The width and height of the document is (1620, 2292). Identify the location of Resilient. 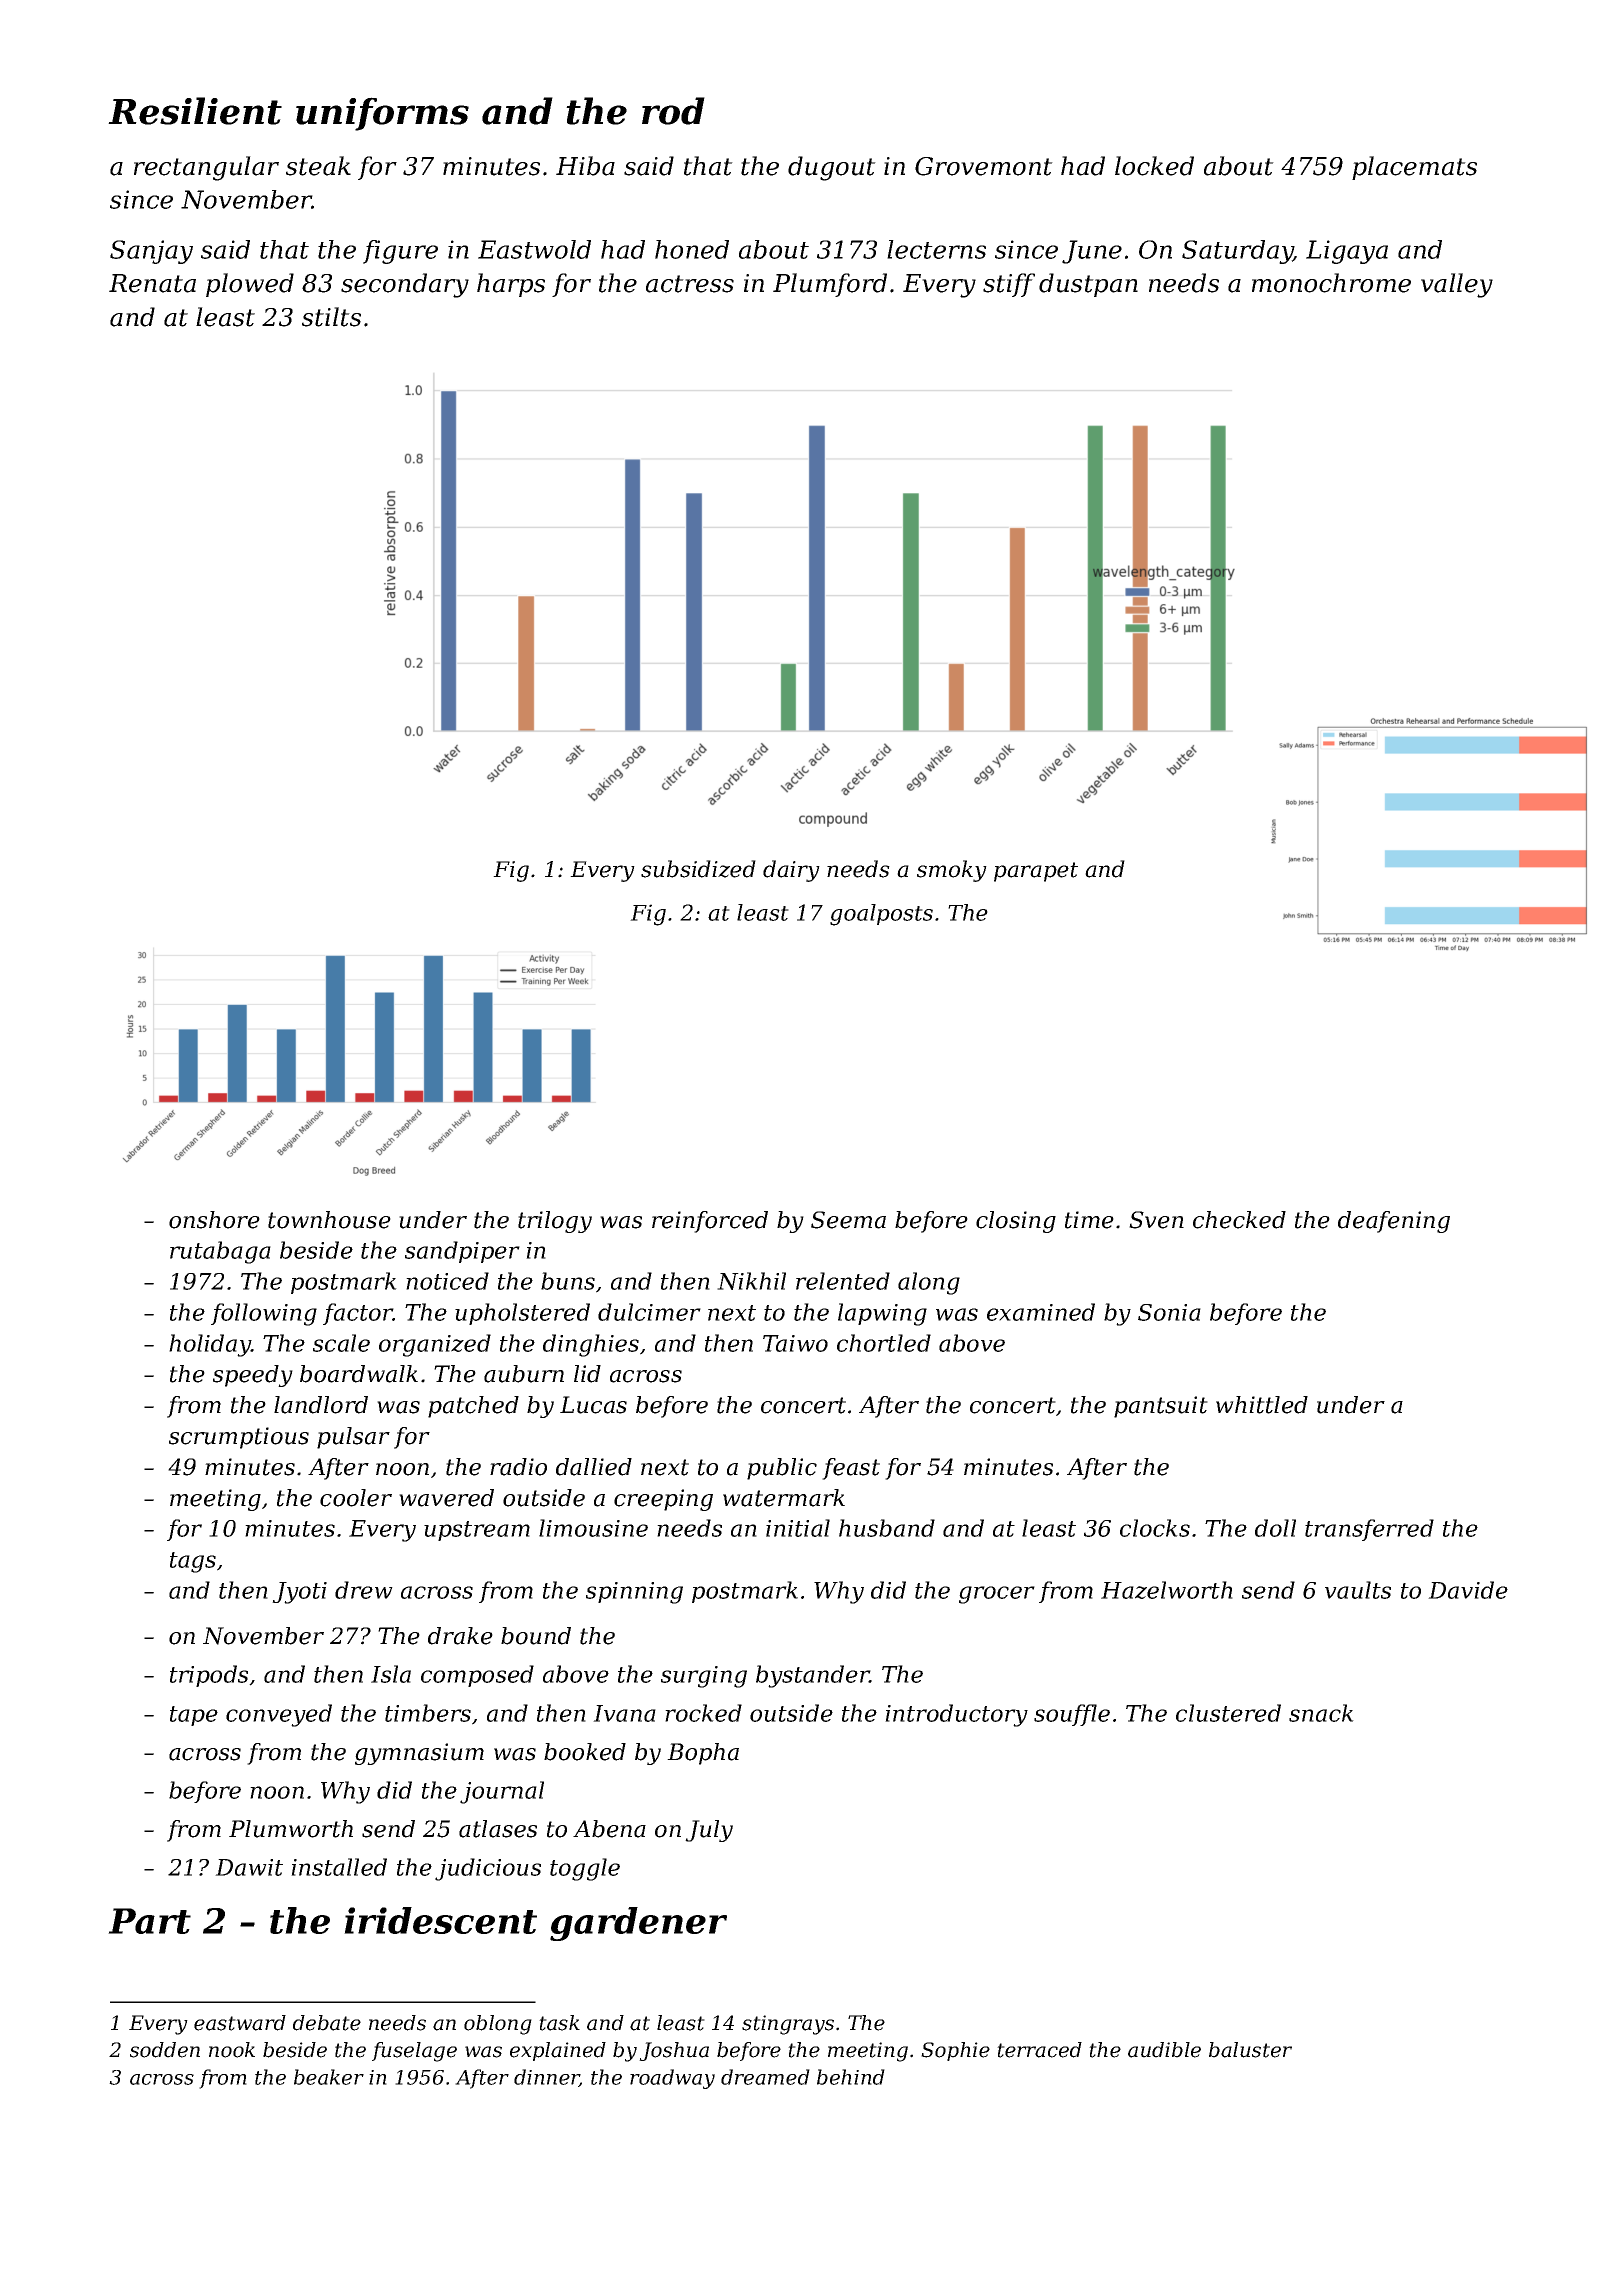
(195, 111).
